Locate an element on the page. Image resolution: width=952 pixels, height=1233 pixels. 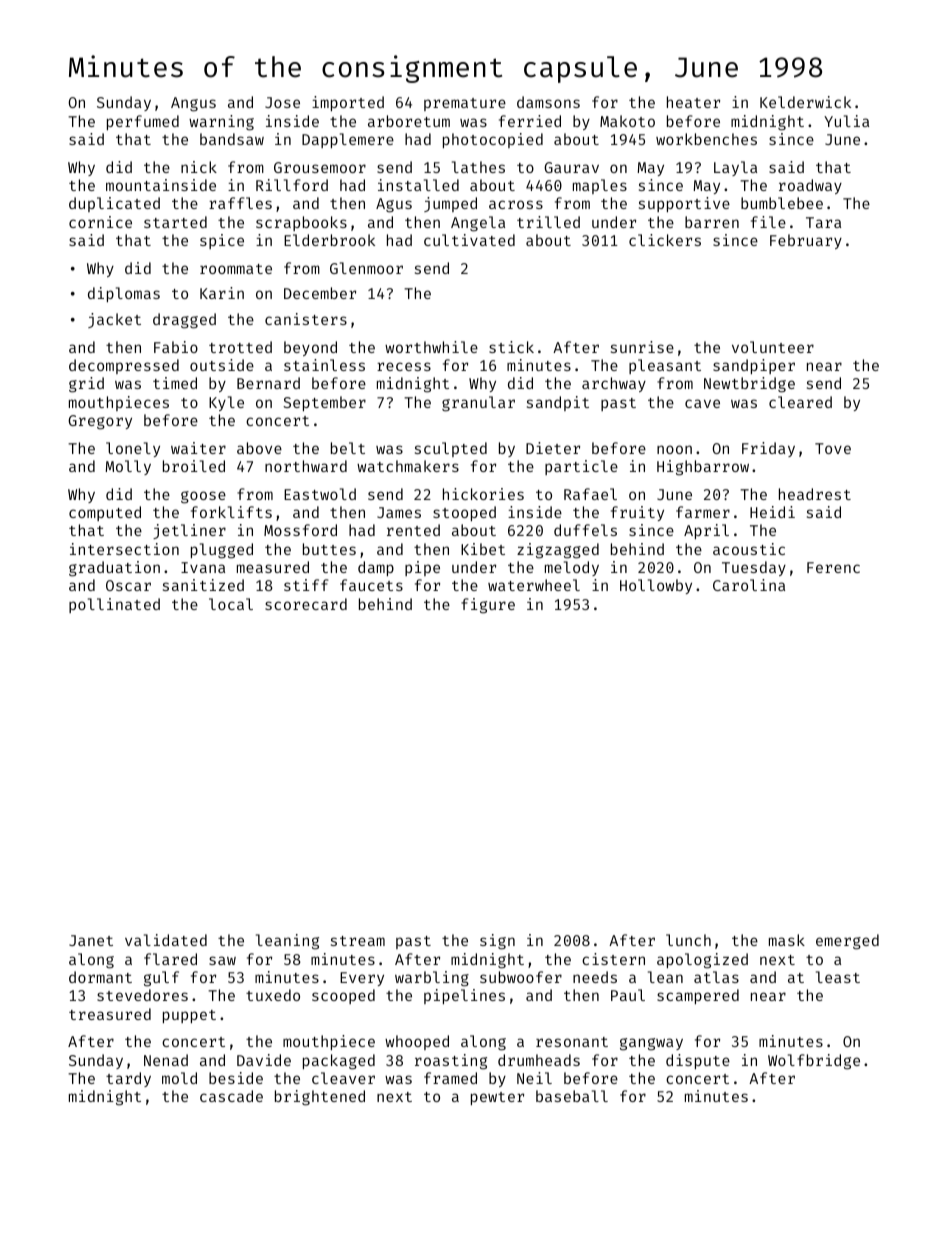
perfumed is located at coordinates (143, 122).
